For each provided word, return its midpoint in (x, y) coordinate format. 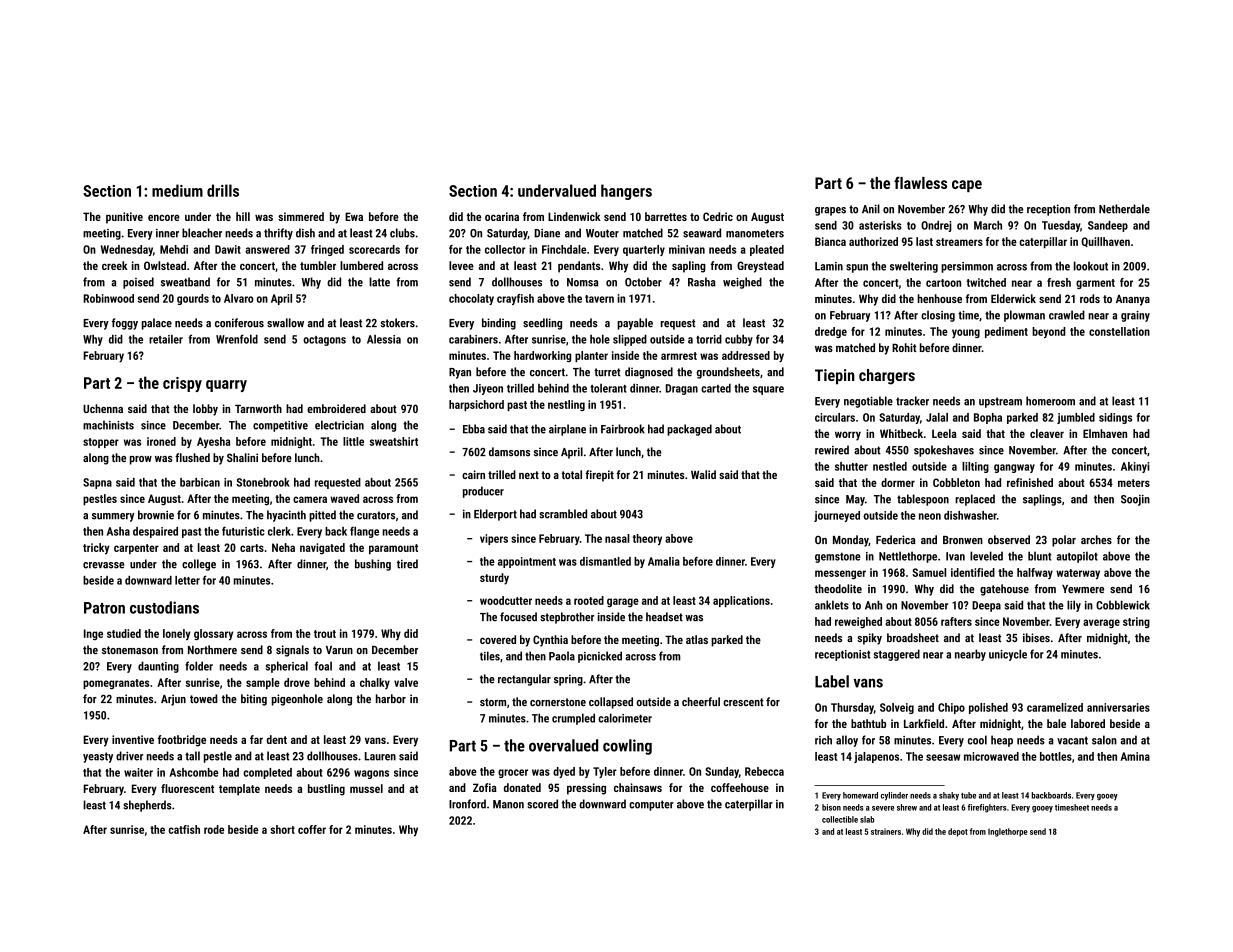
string (1136, 622)
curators (376, 515)
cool (977, 740)
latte (379, 282)
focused (518, 617)
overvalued (563, 745)
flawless (920, 182)
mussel (366, 788)
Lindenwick (574, 216)
